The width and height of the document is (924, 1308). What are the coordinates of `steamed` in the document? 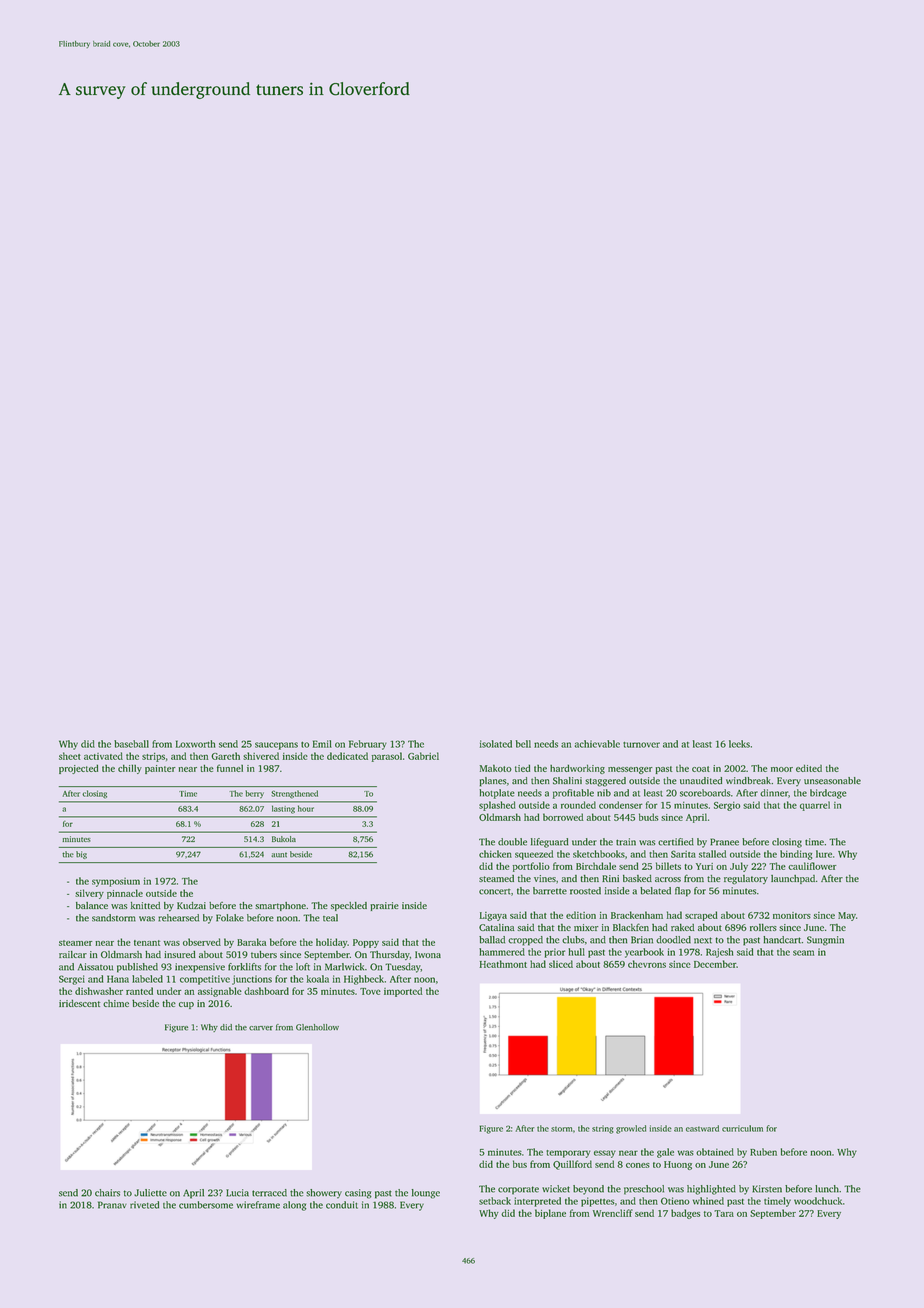 It's located at (496, 878).
